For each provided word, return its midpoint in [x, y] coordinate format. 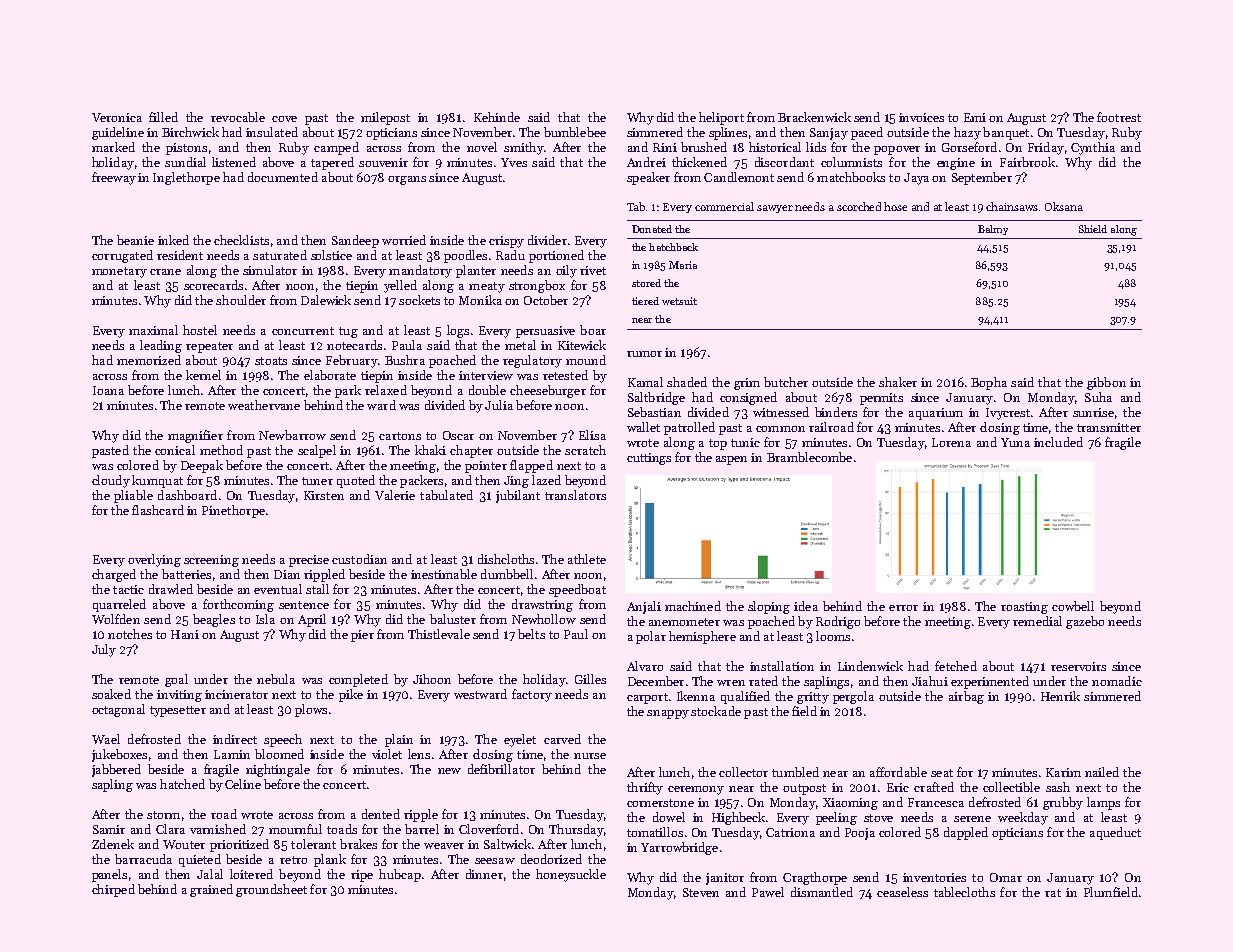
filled [163, 117]
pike [351, 695]
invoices [921, 117]
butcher [786, 382]
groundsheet [271, 890]
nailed [1102, 772]
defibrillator [501, 769]
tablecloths [964, 892]
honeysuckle [571, 875]
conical [175, 450]
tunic [745, 442]
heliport [721, 118]
